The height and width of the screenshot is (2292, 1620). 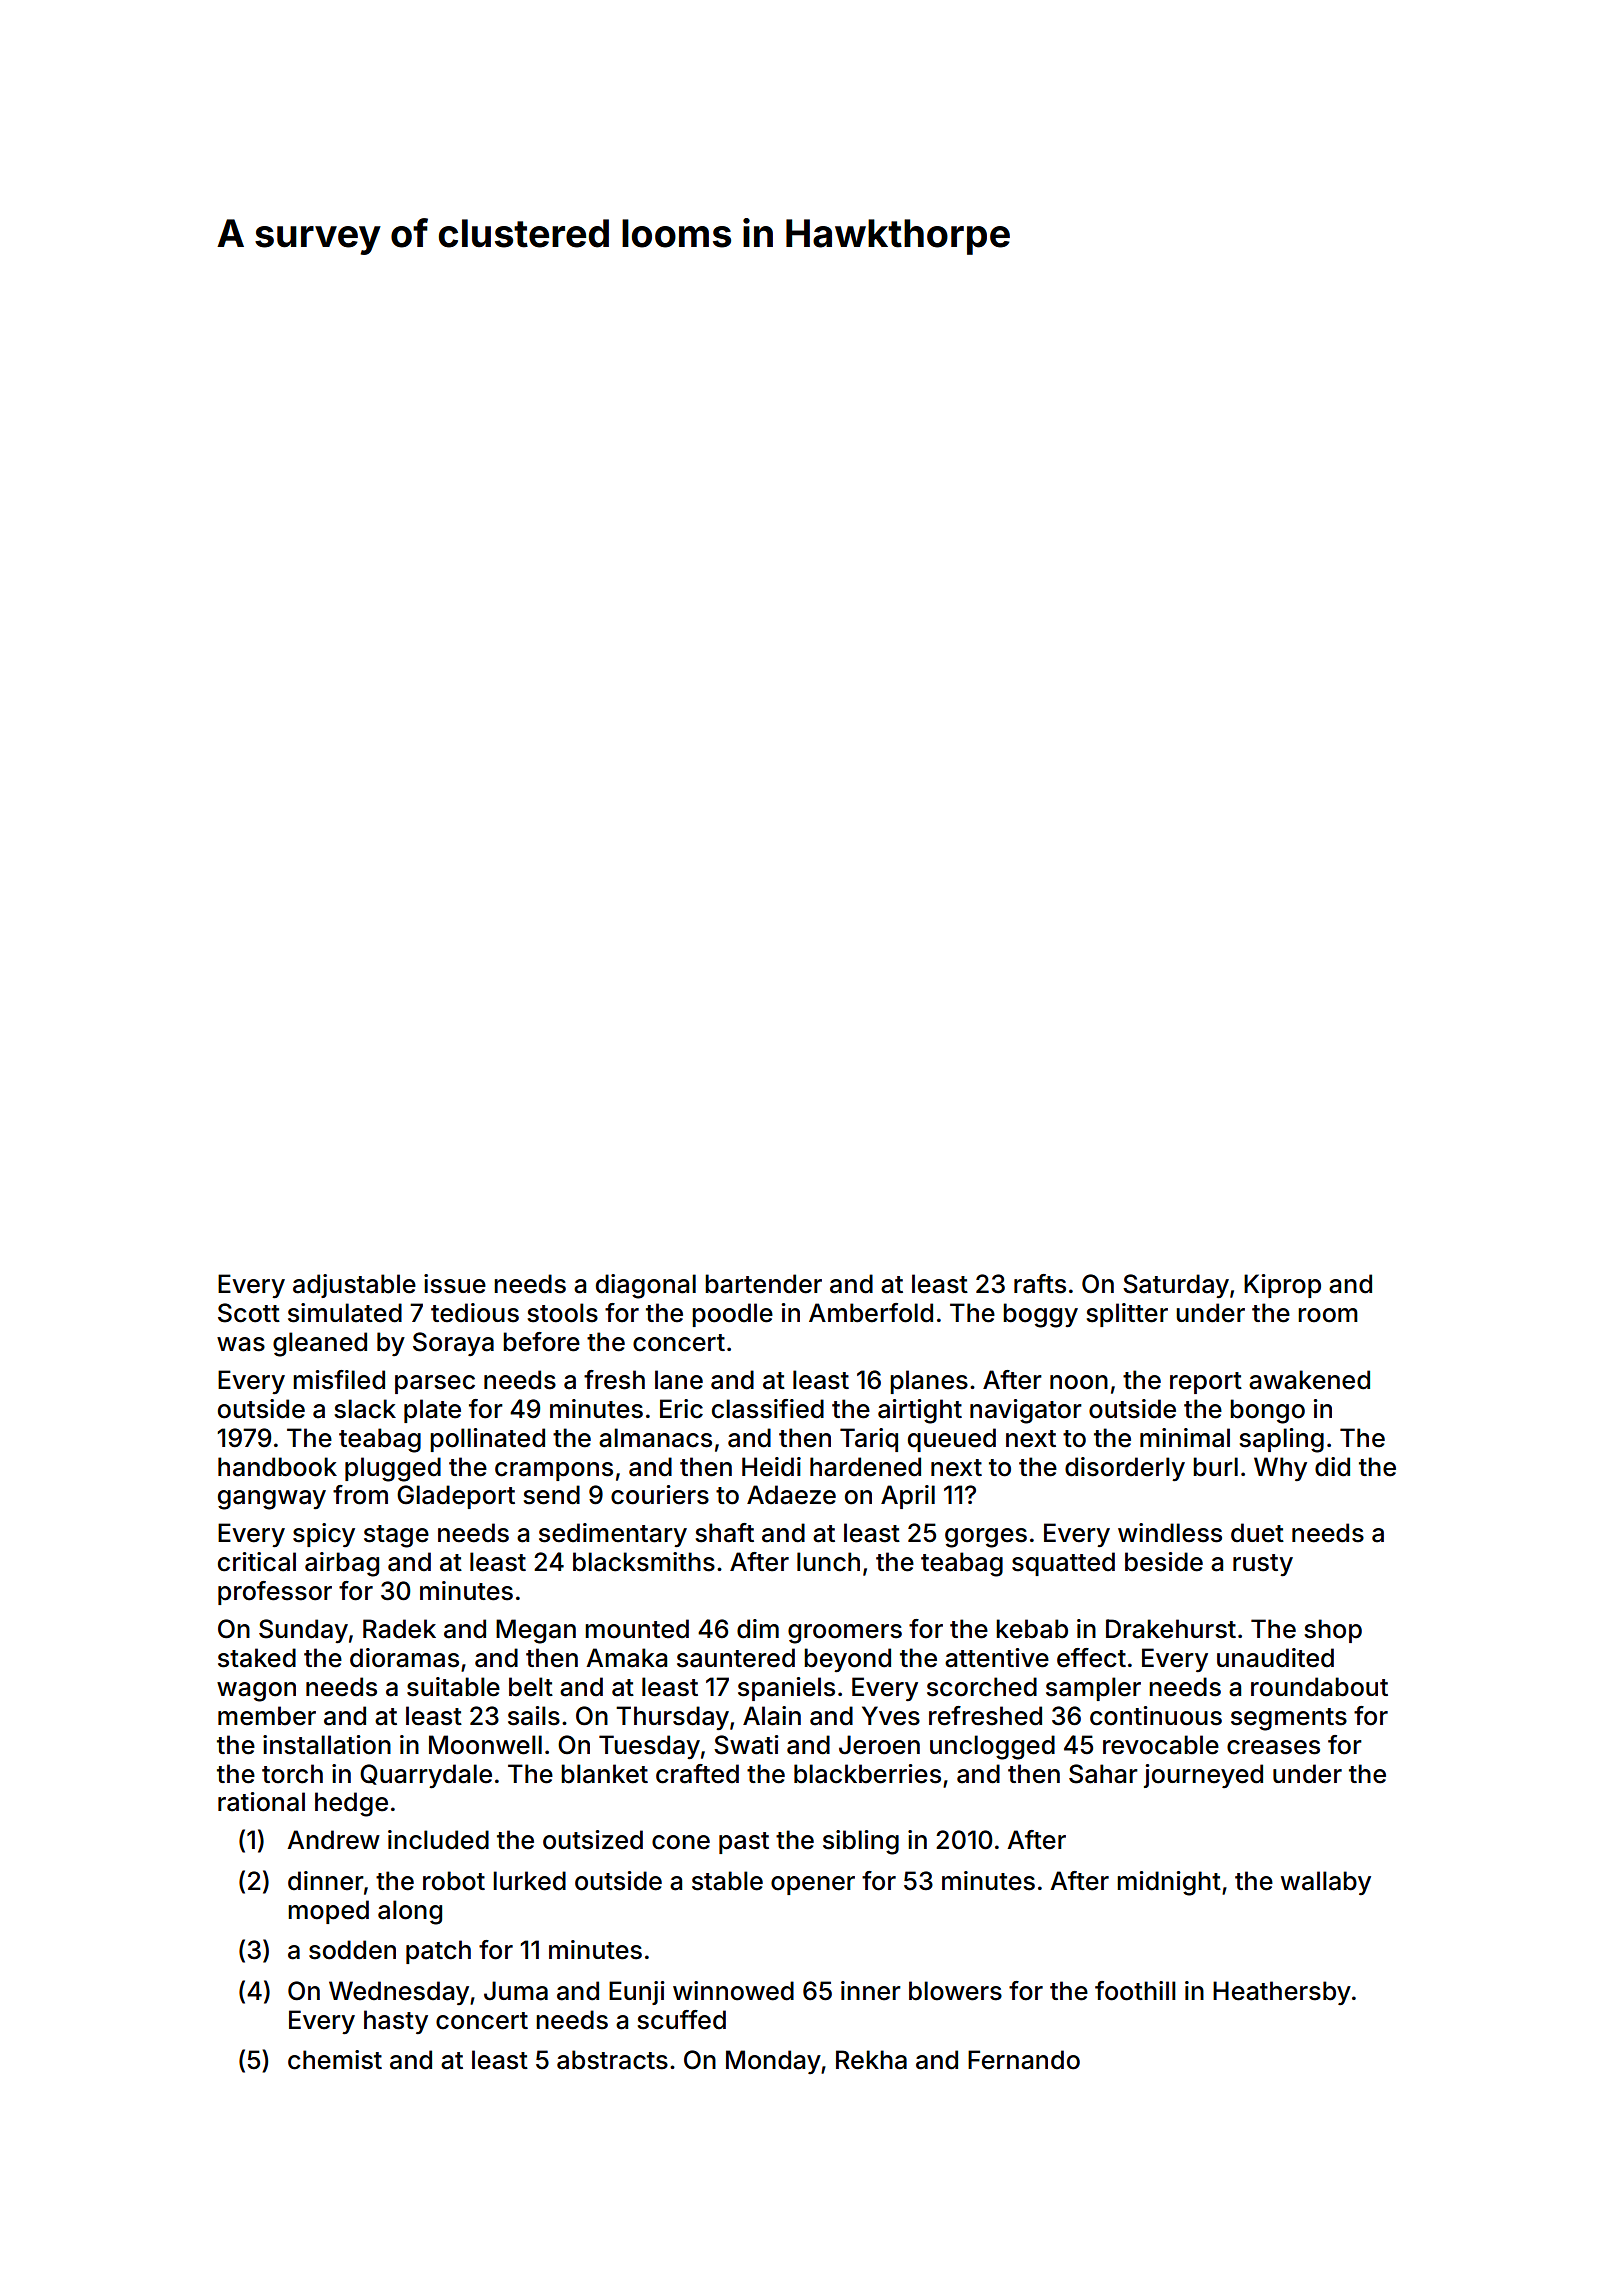 What do you see at coordinates (1282, 1286) in the screenshot?
I see `Kiprop` at bounding box center [1282, 1286].
